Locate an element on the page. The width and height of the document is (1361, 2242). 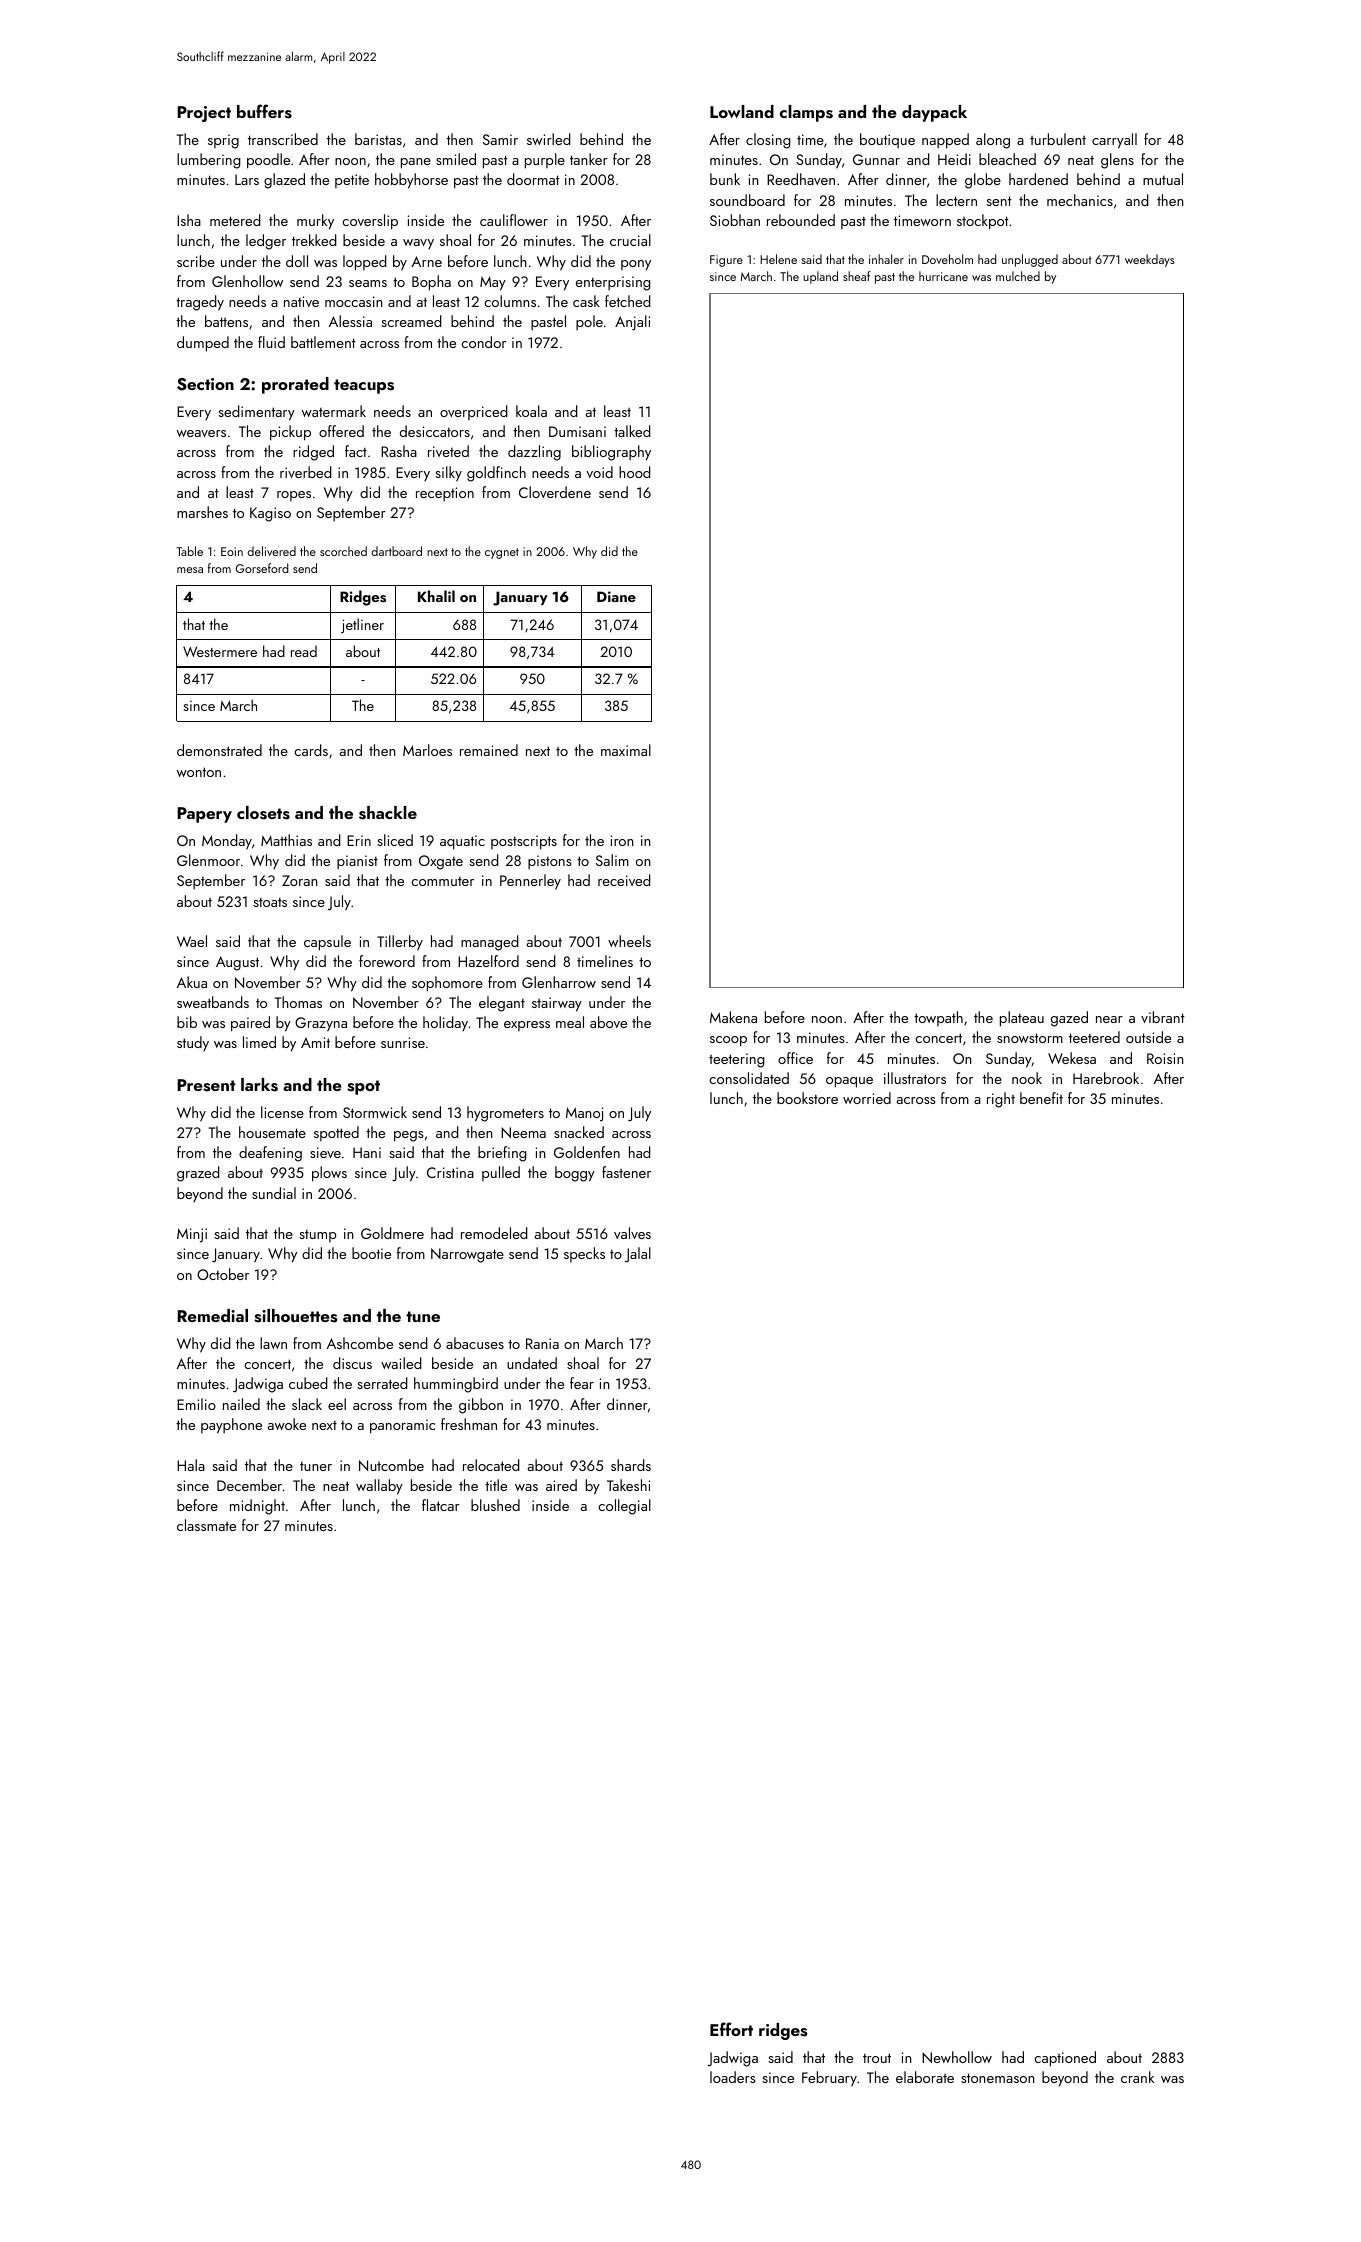
gazed is located at coordinates (1069, 1019).
